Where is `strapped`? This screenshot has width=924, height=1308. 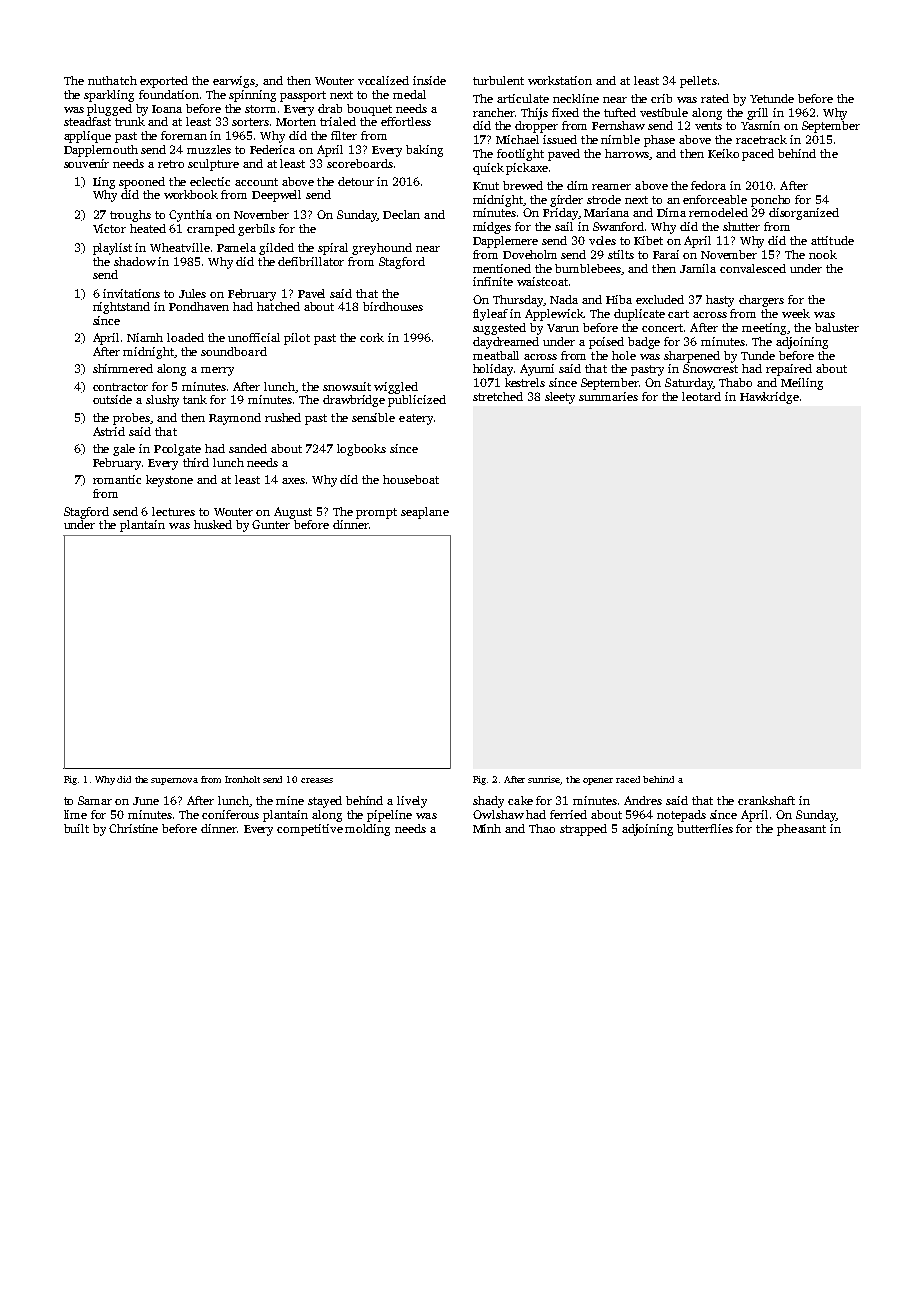
strapped is located at coordinates (583, 830).
